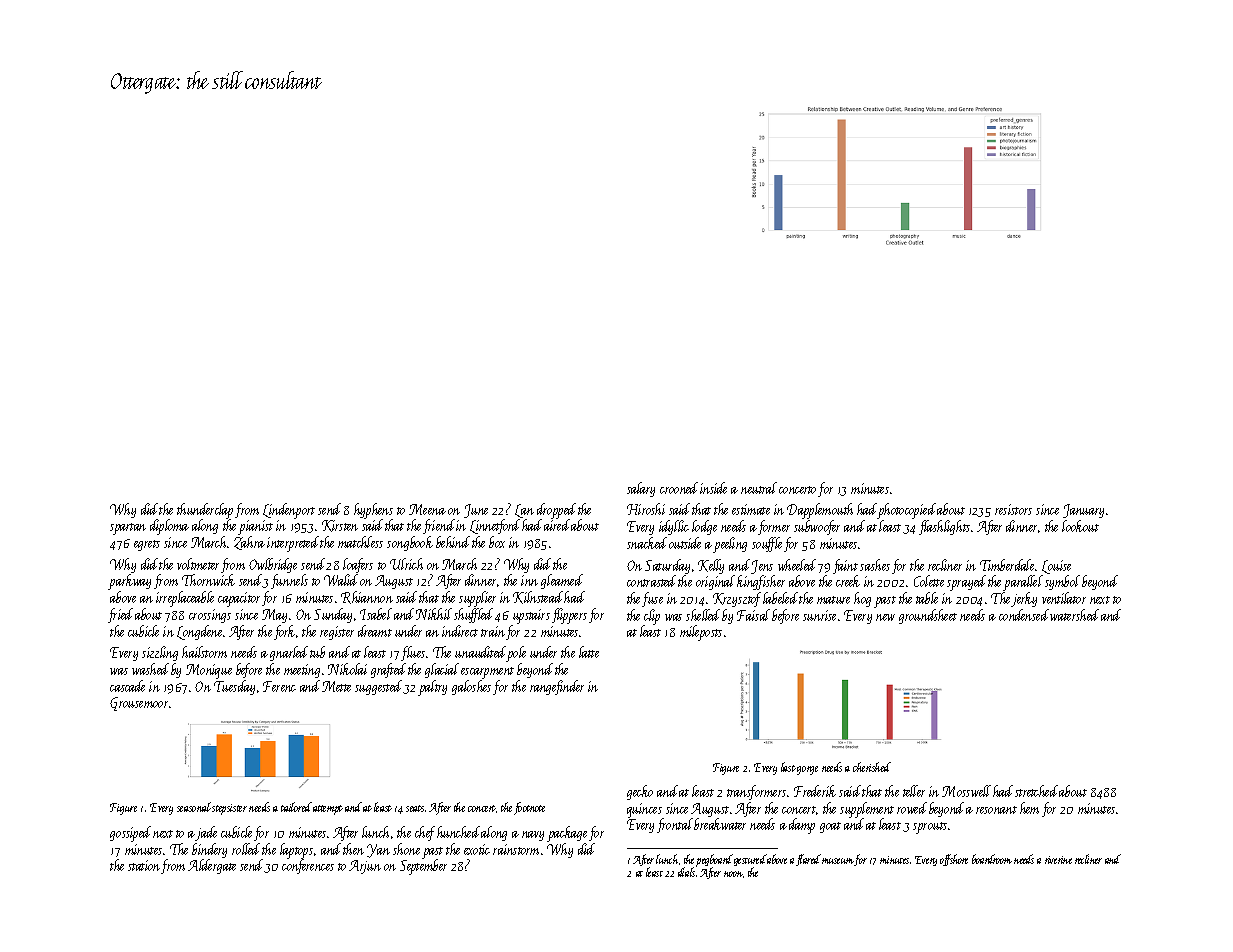 This image has height=952, width=1233. Describe the element at coordinates (206, 833) in the image. I see `jade` at that location.
